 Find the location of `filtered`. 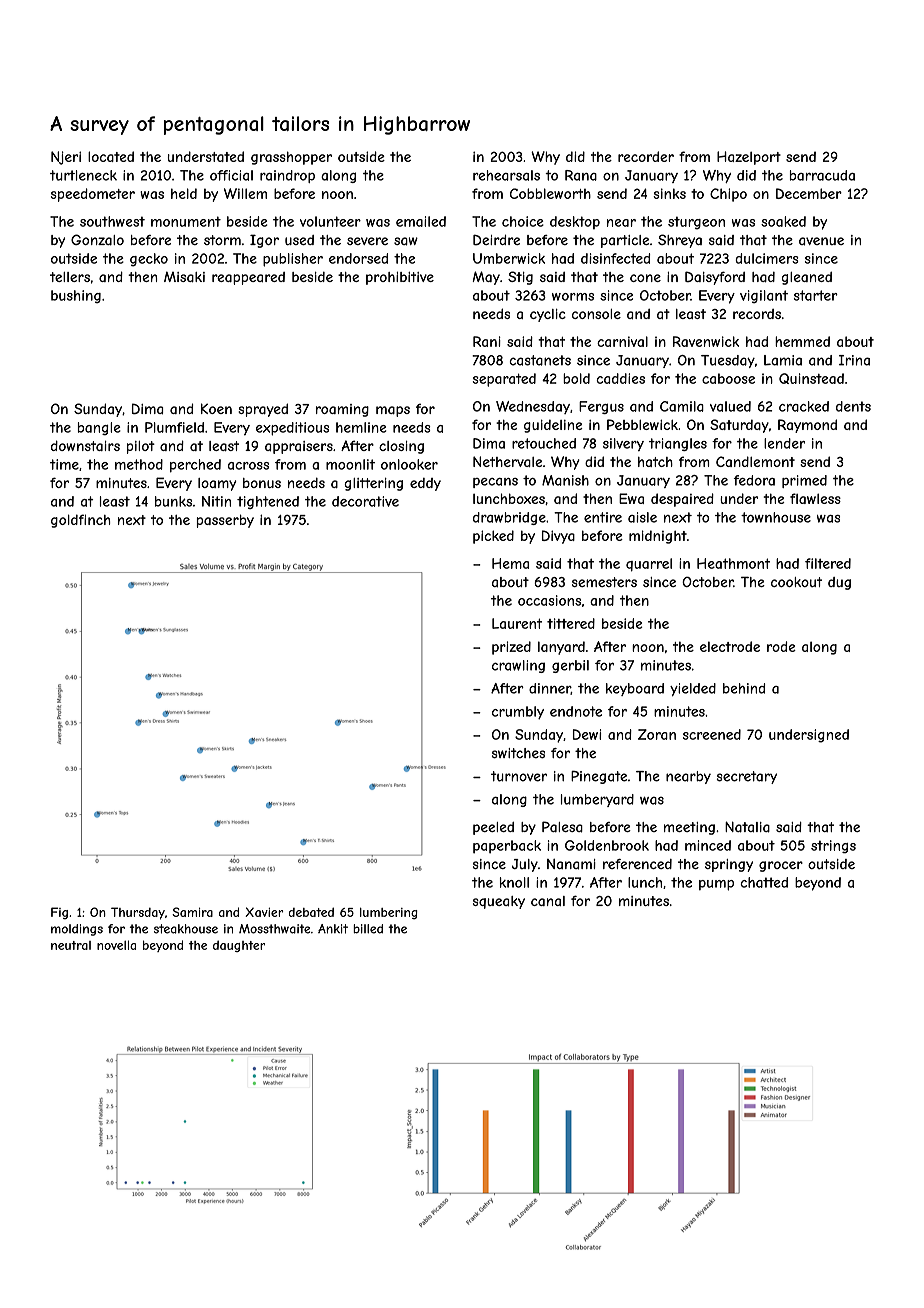

filtered is located at coordinates (828, 563).
